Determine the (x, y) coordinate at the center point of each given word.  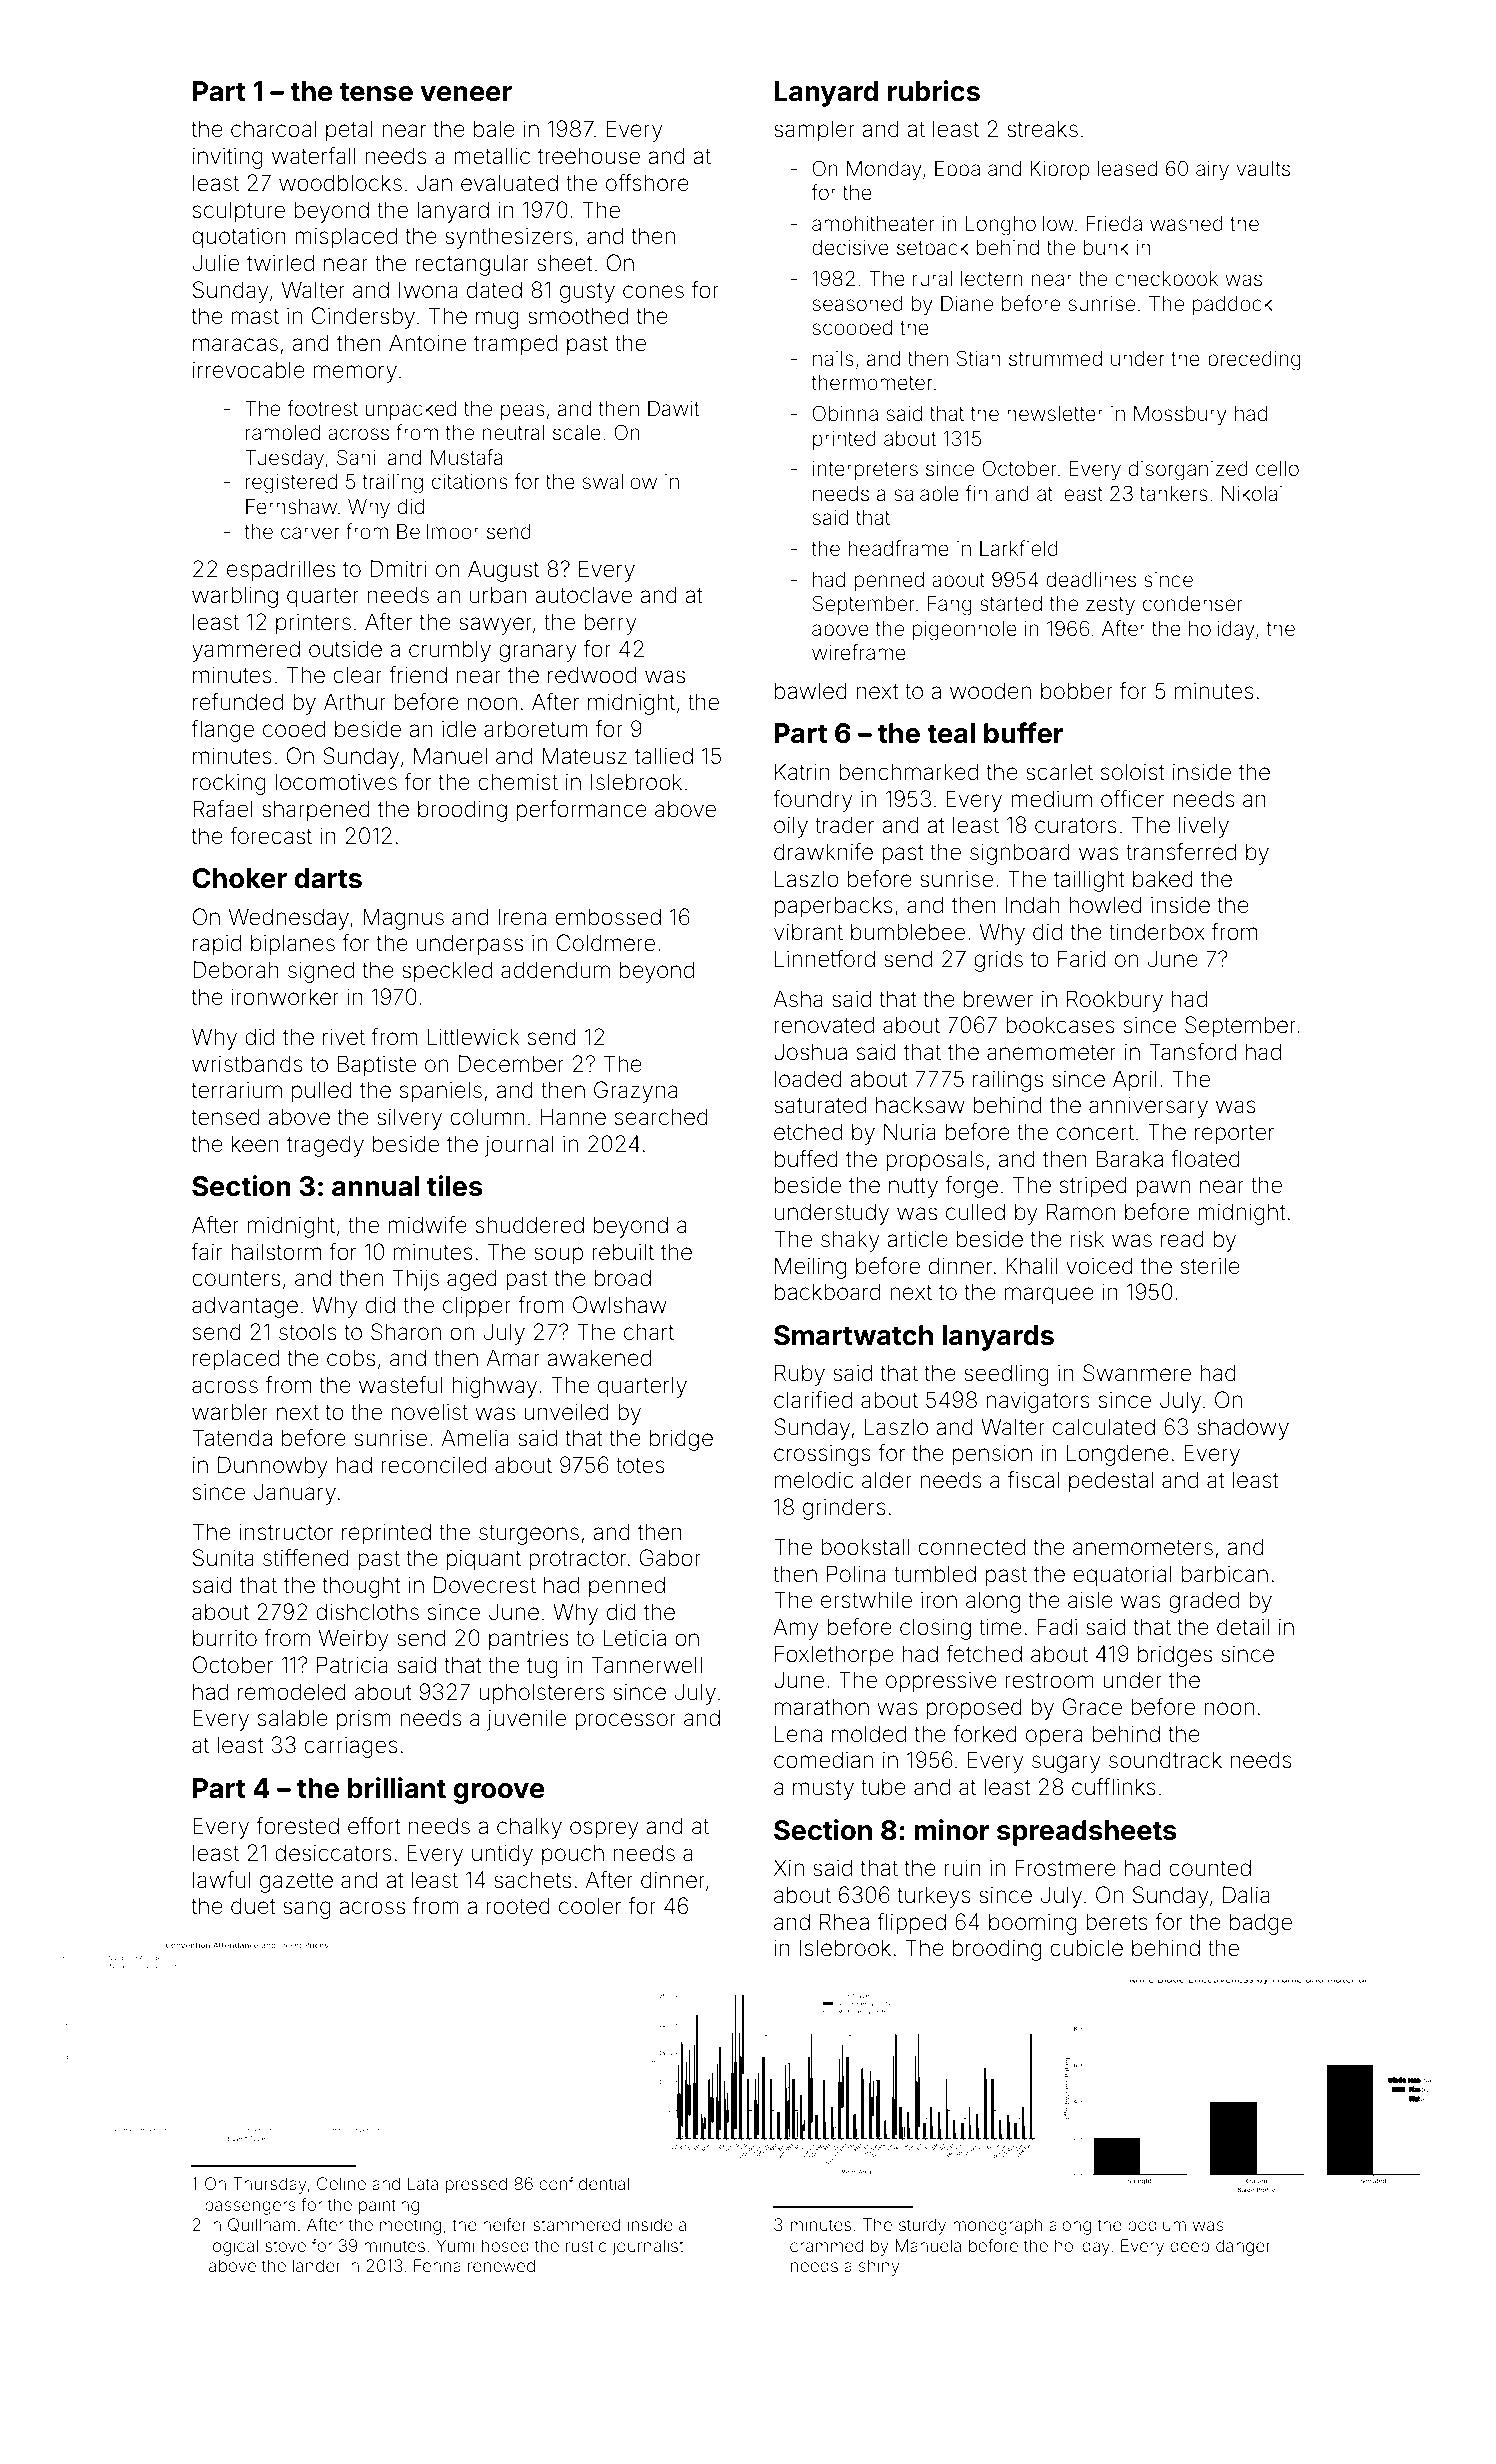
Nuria (910, 1132)
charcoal (273, 129)
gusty (587, 293)
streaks (1042, 129)
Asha (798, 999)
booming (1033, 1924)
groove (498, 1793)
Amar (513, 1358)
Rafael (223, 809)
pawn (1163, 1189)
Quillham (262, 2225)
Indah (1032, 905)
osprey (604, 1830)
